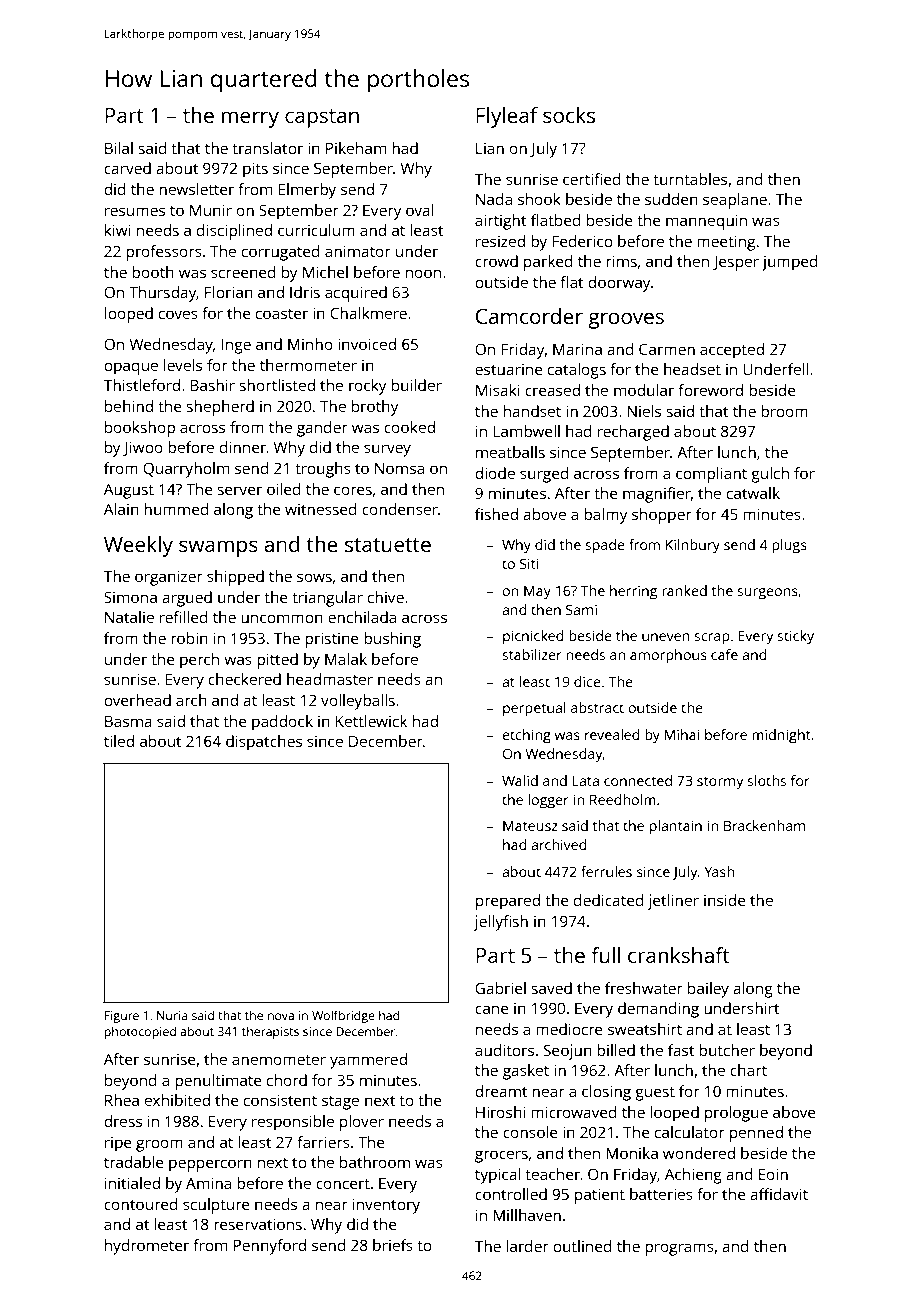 The height and width of the image is (1308, 924). I want to click on cafe, so click(724, 654).
